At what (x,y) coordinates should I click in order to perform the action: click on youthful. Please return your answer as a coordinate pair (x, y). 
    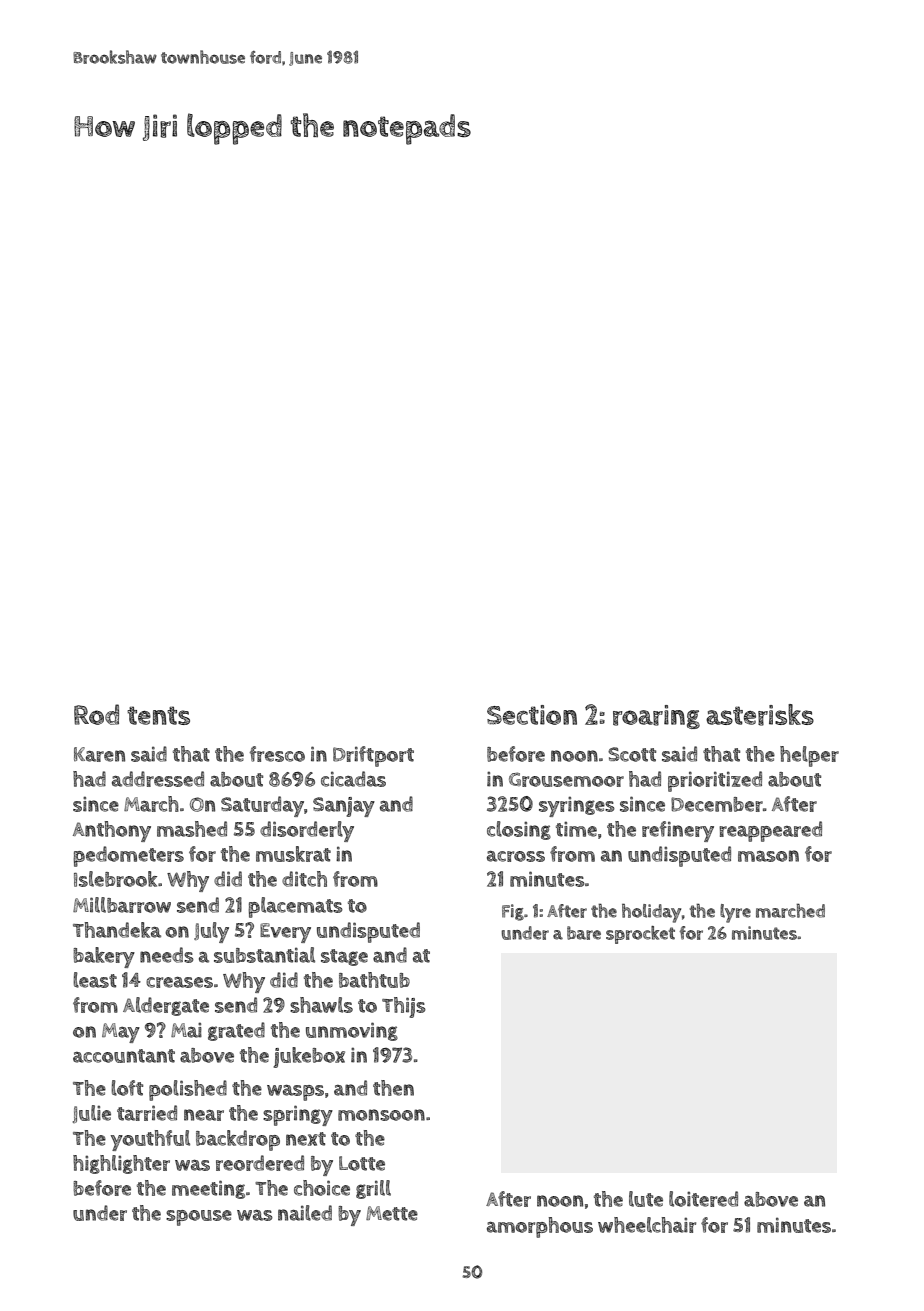
    Looking at the image, I should click on (150, 1140).
